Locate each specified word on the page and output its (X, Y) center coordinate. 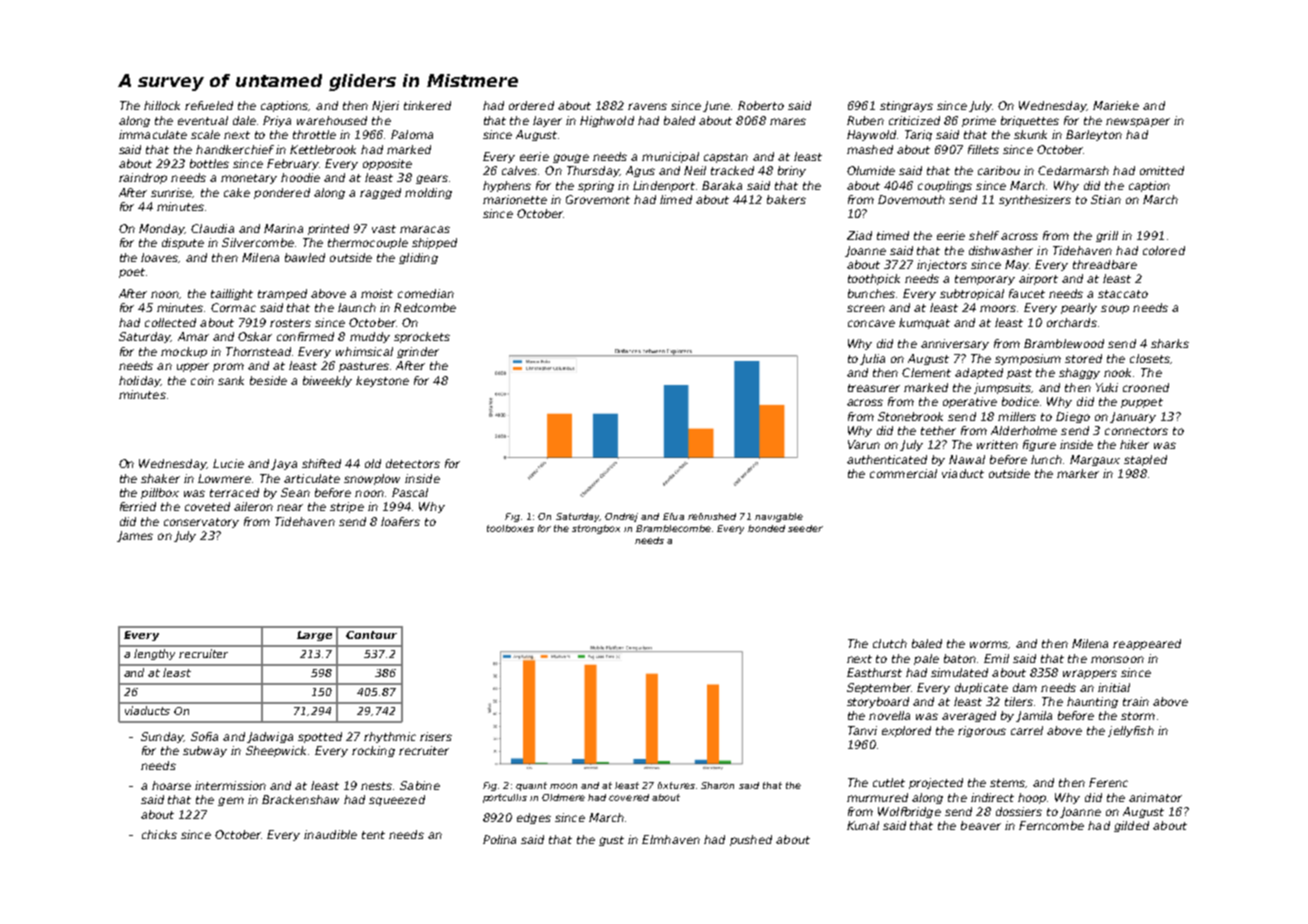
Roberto (761, 105)
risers (436, 736)
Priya (277, 121)
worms (989, 645)
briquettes (1030, 121)
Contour (371, 635)
